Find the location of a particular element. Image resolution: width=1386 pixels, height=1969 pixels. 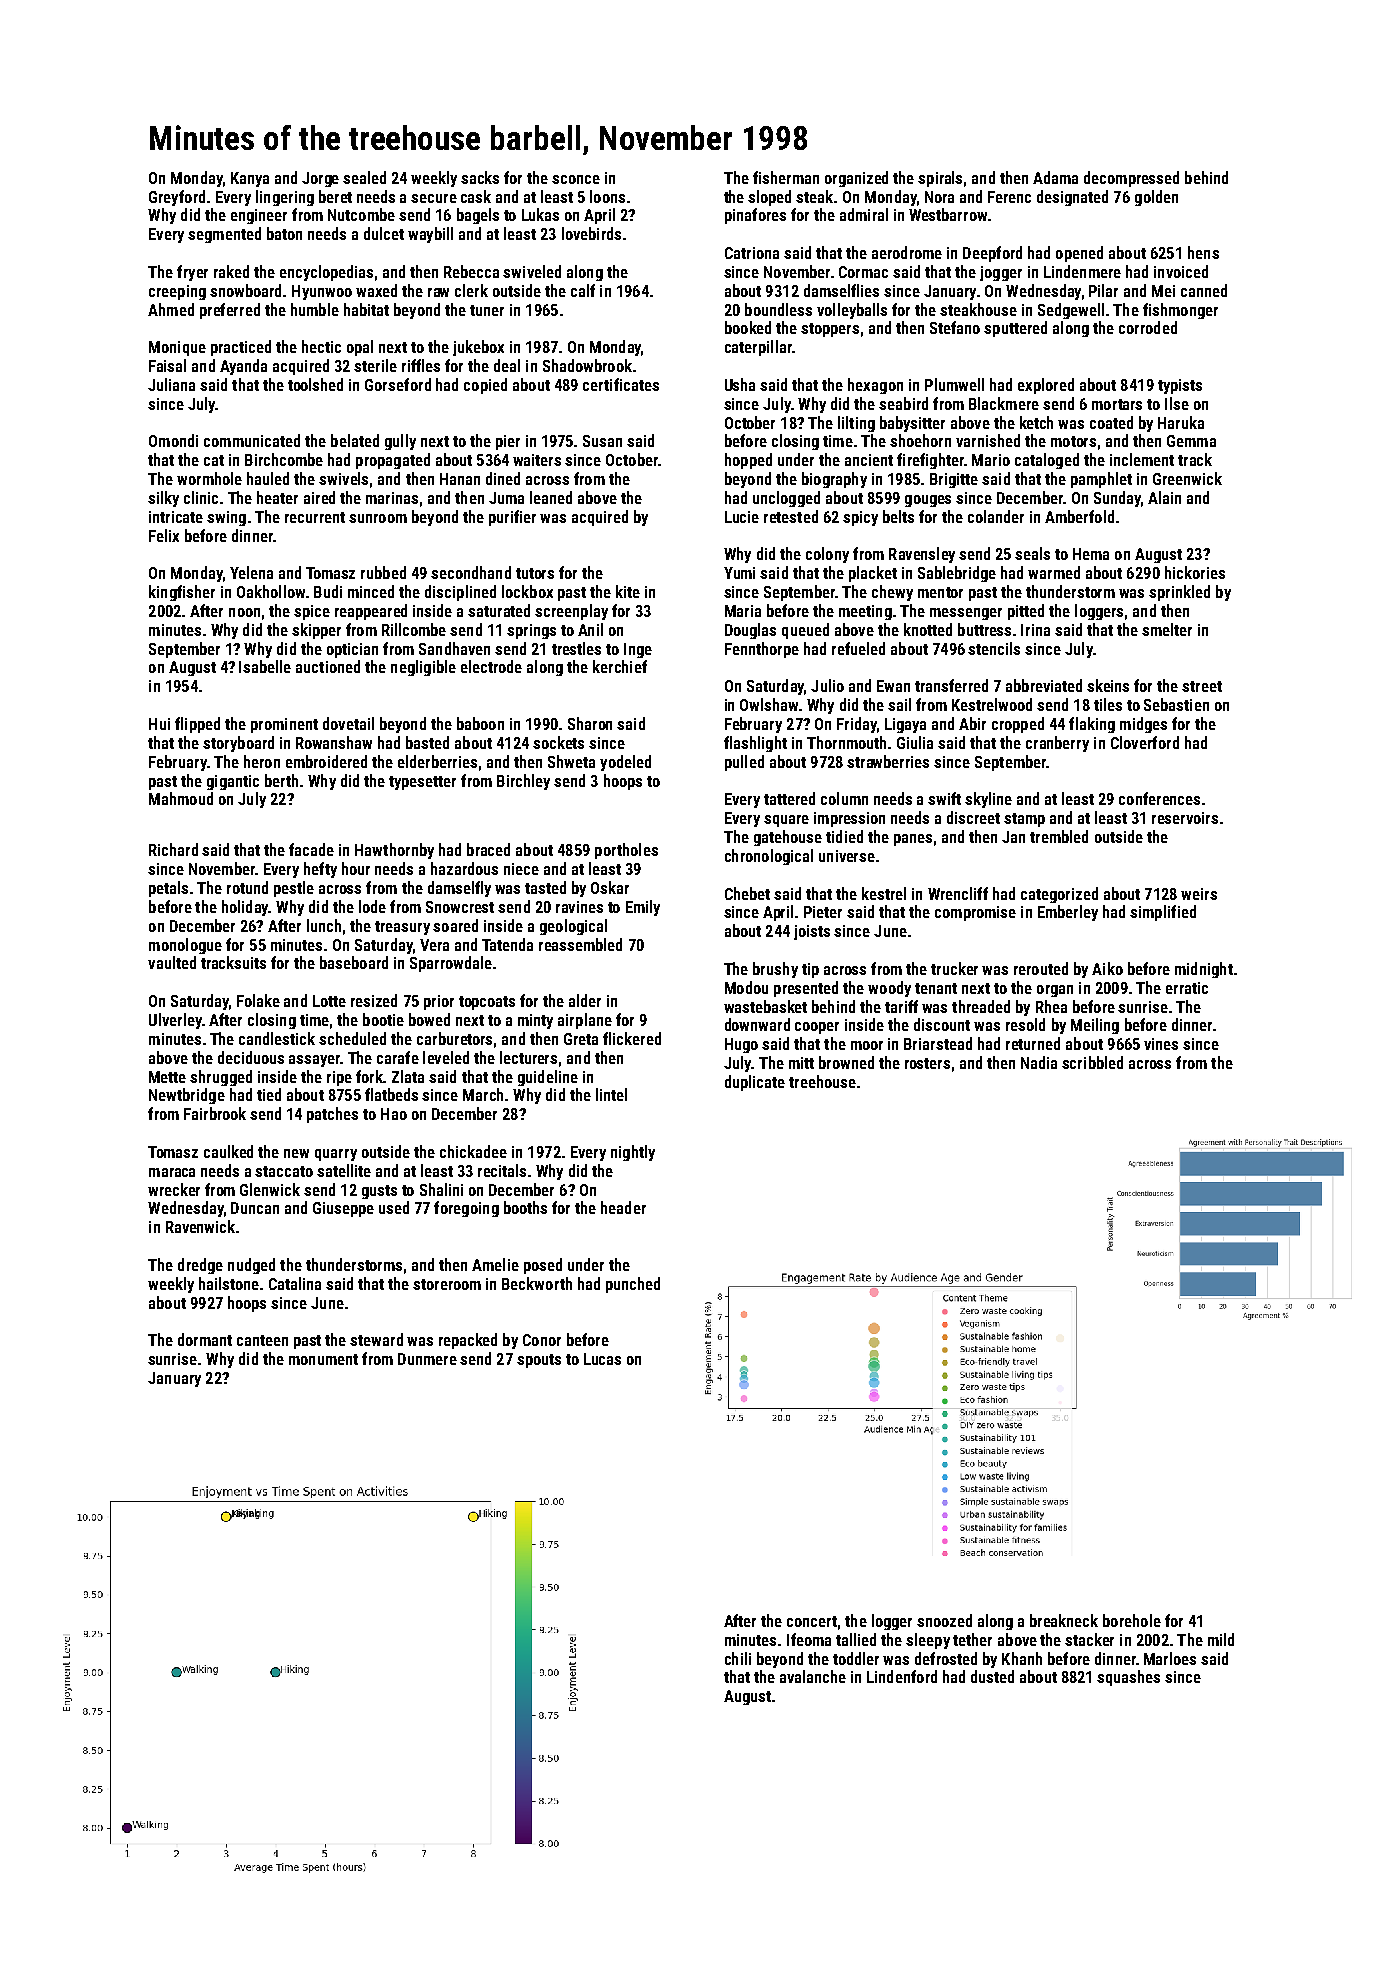

breakneck is located at coordinates (1064, 1620).
